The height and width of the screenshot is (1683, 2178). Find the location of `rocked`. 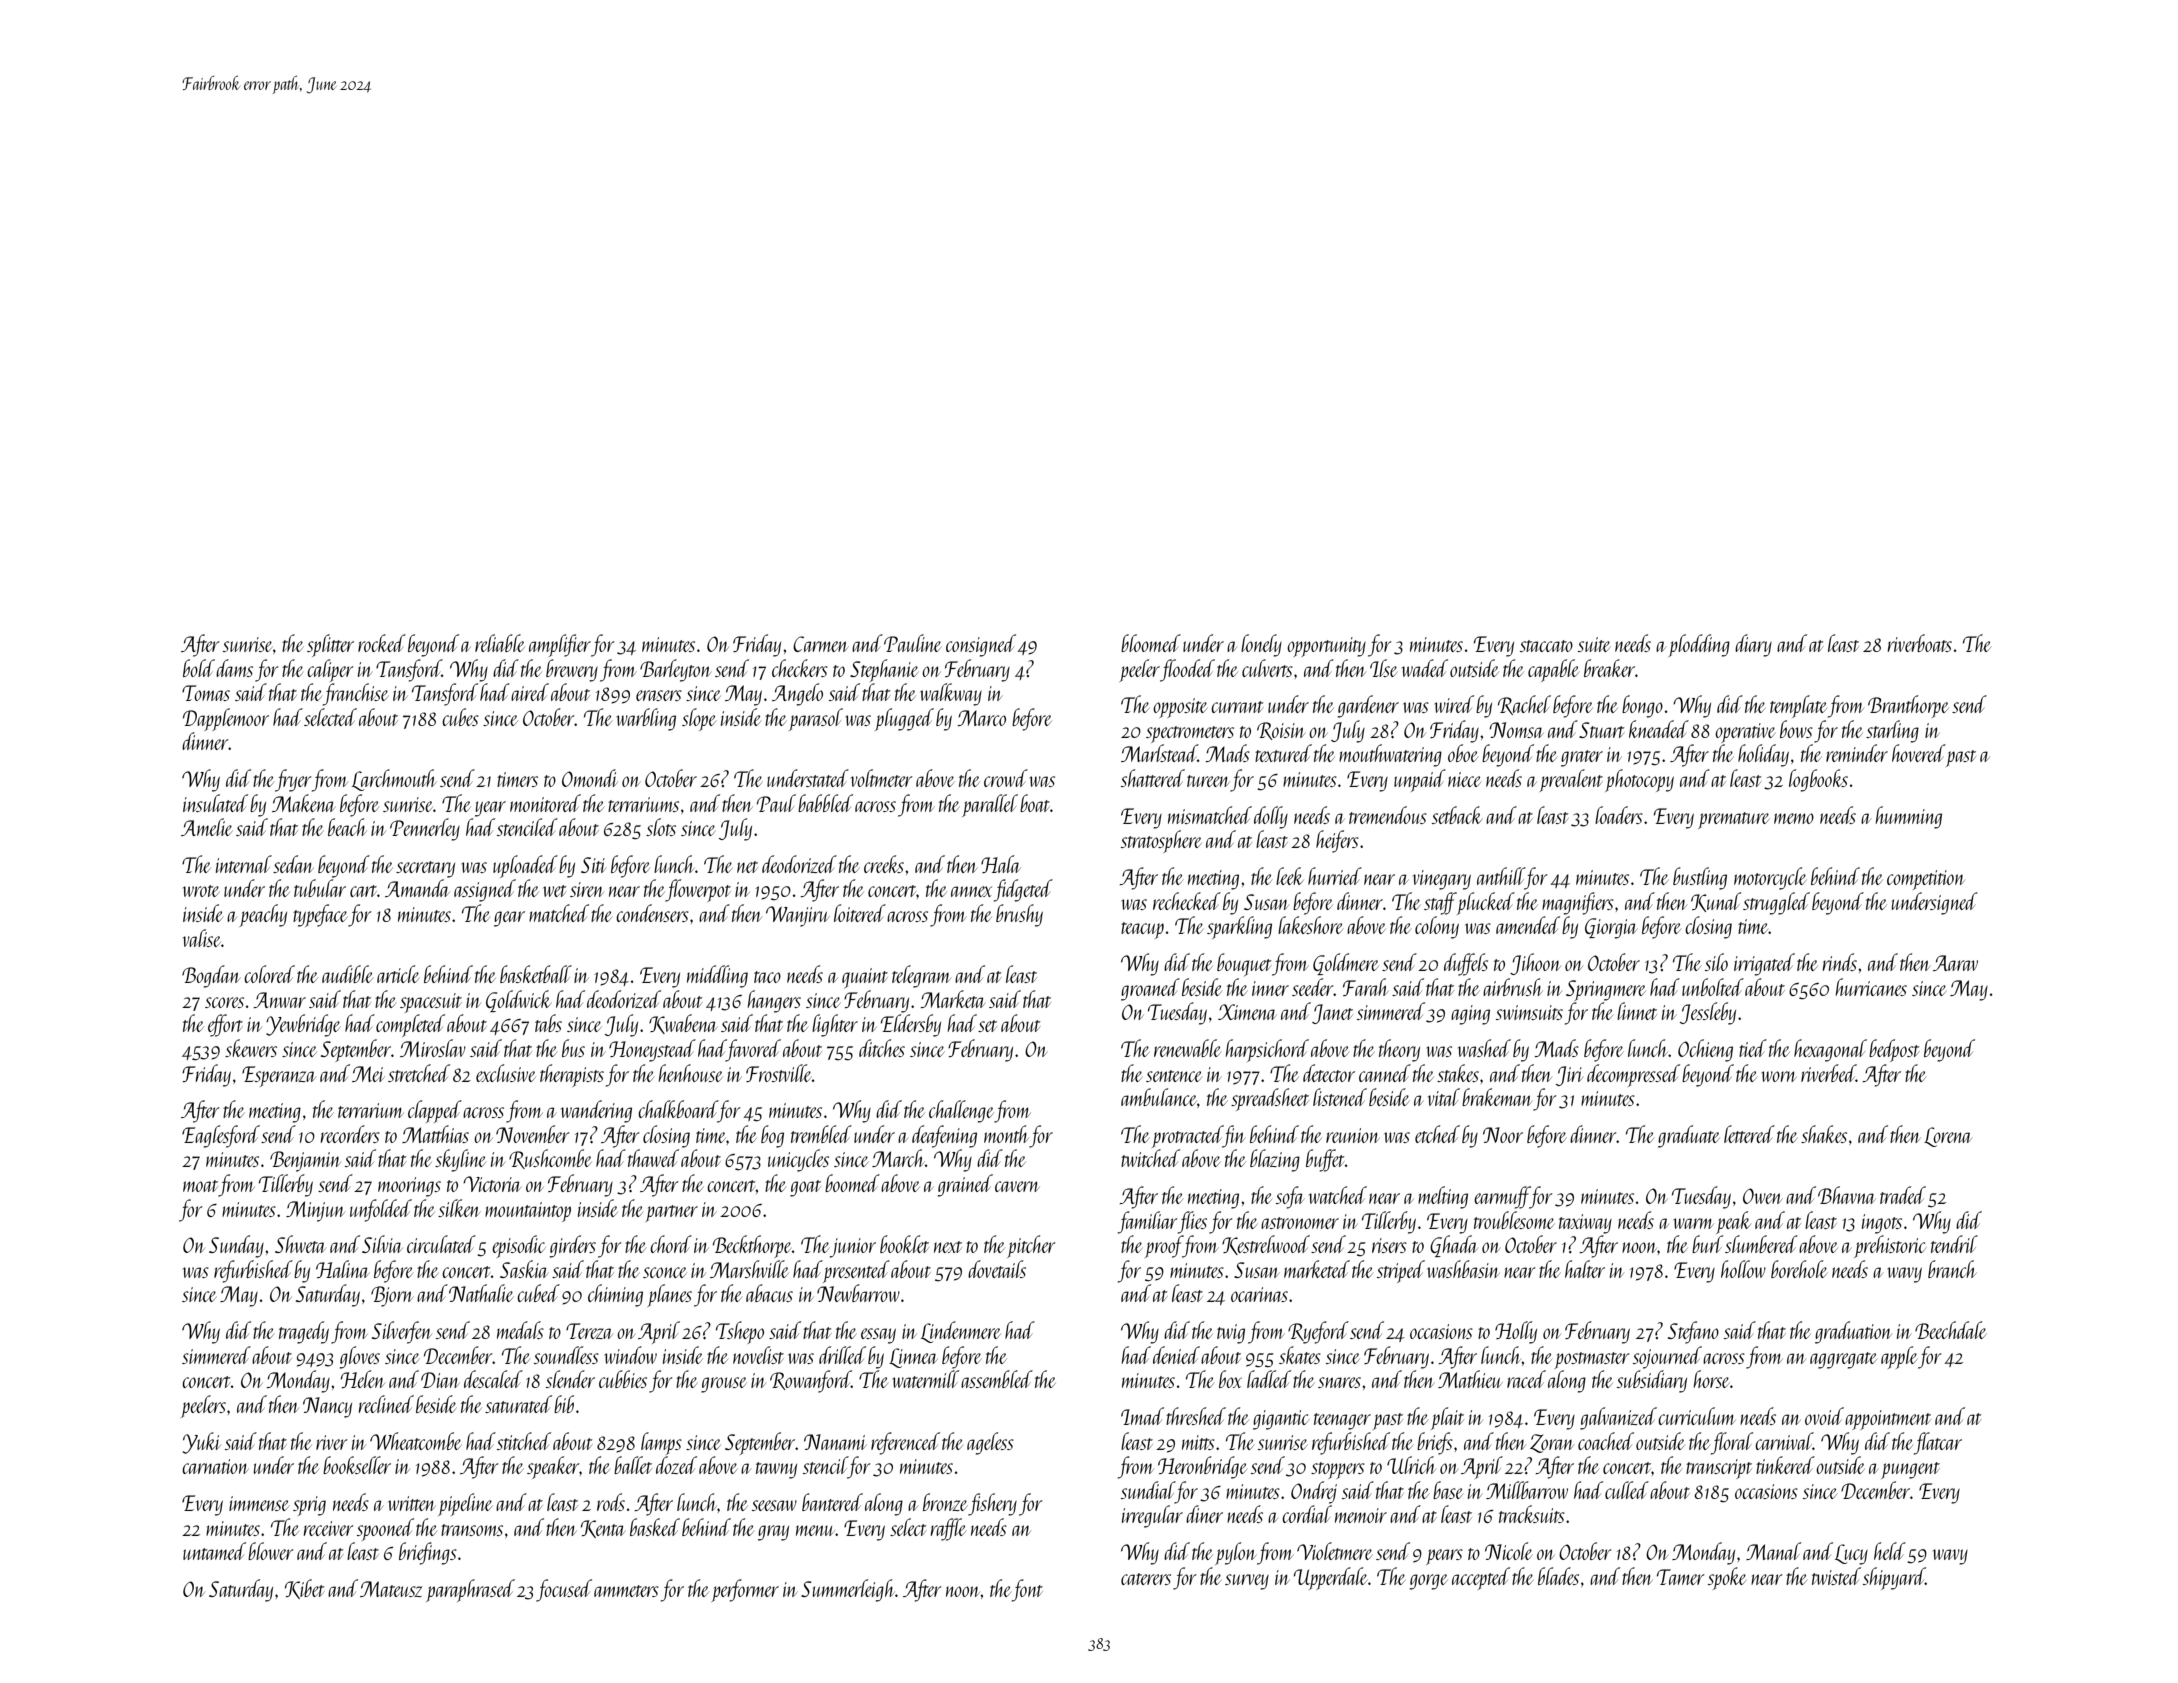

rocked is located at coordinates (382, 643).
